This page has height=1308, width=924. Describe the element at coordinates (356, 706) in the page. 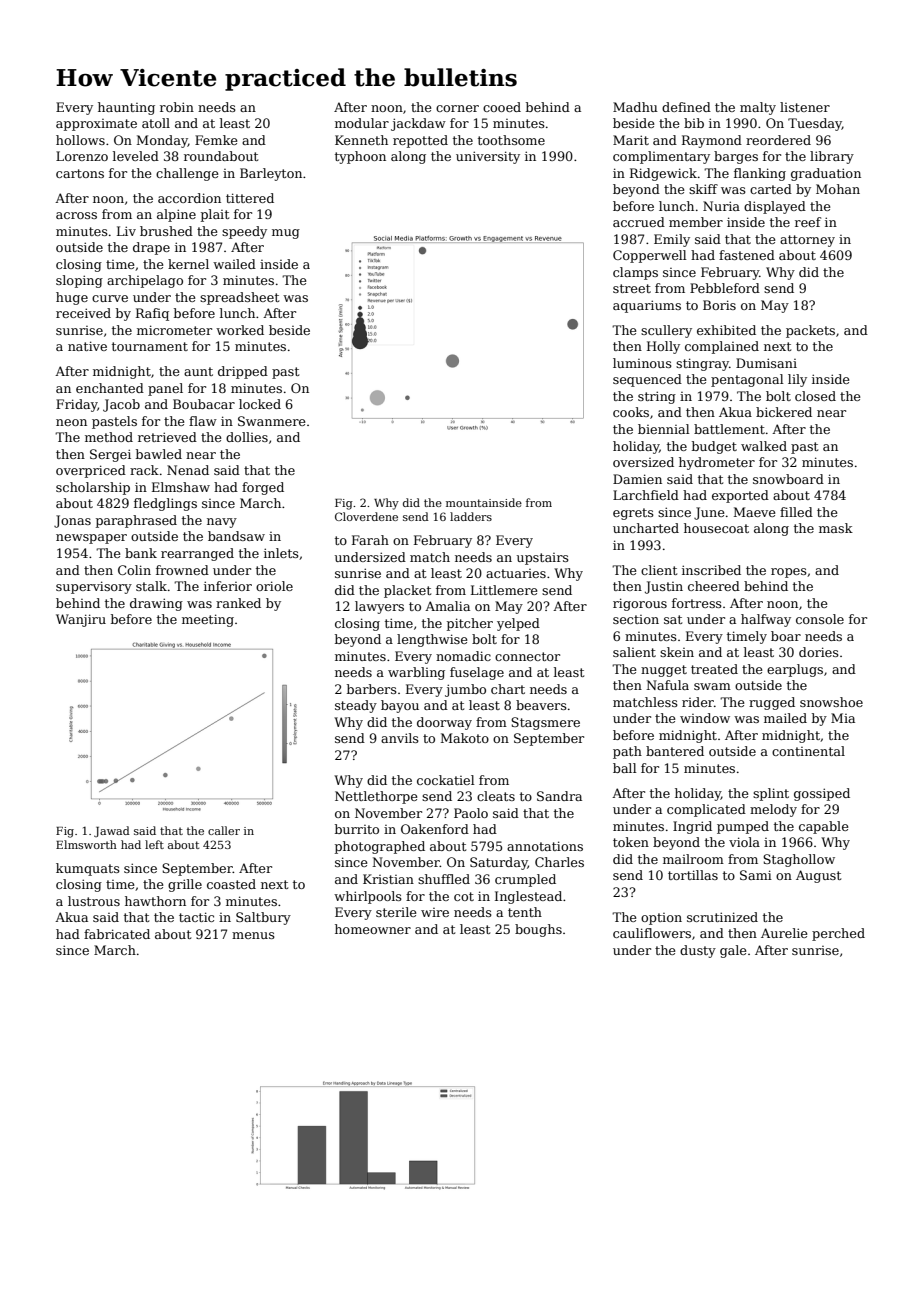

I see `steady` at that location.
